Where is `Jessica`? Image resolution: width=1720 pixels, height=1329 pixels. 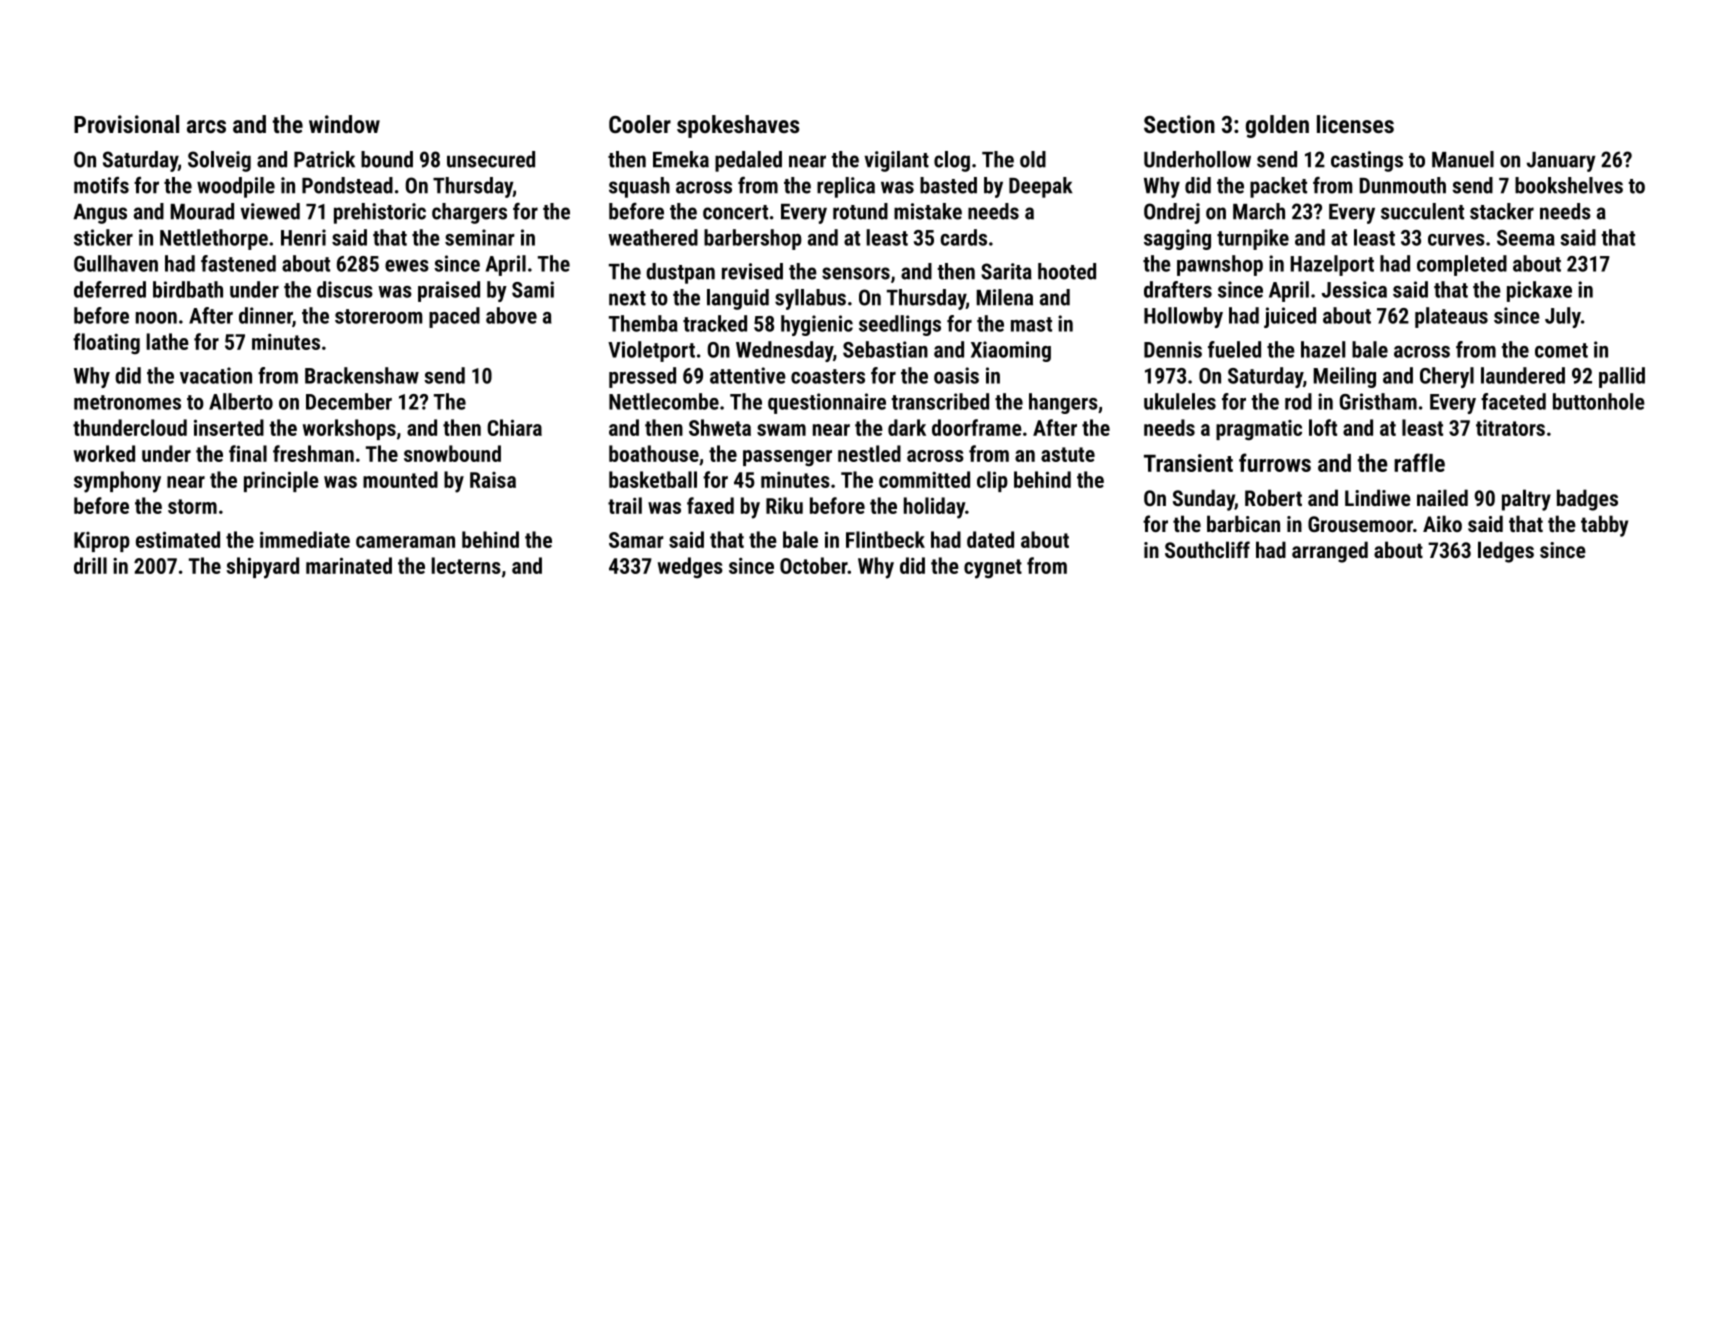
Jessica is located at coordinates (1354, 289).
